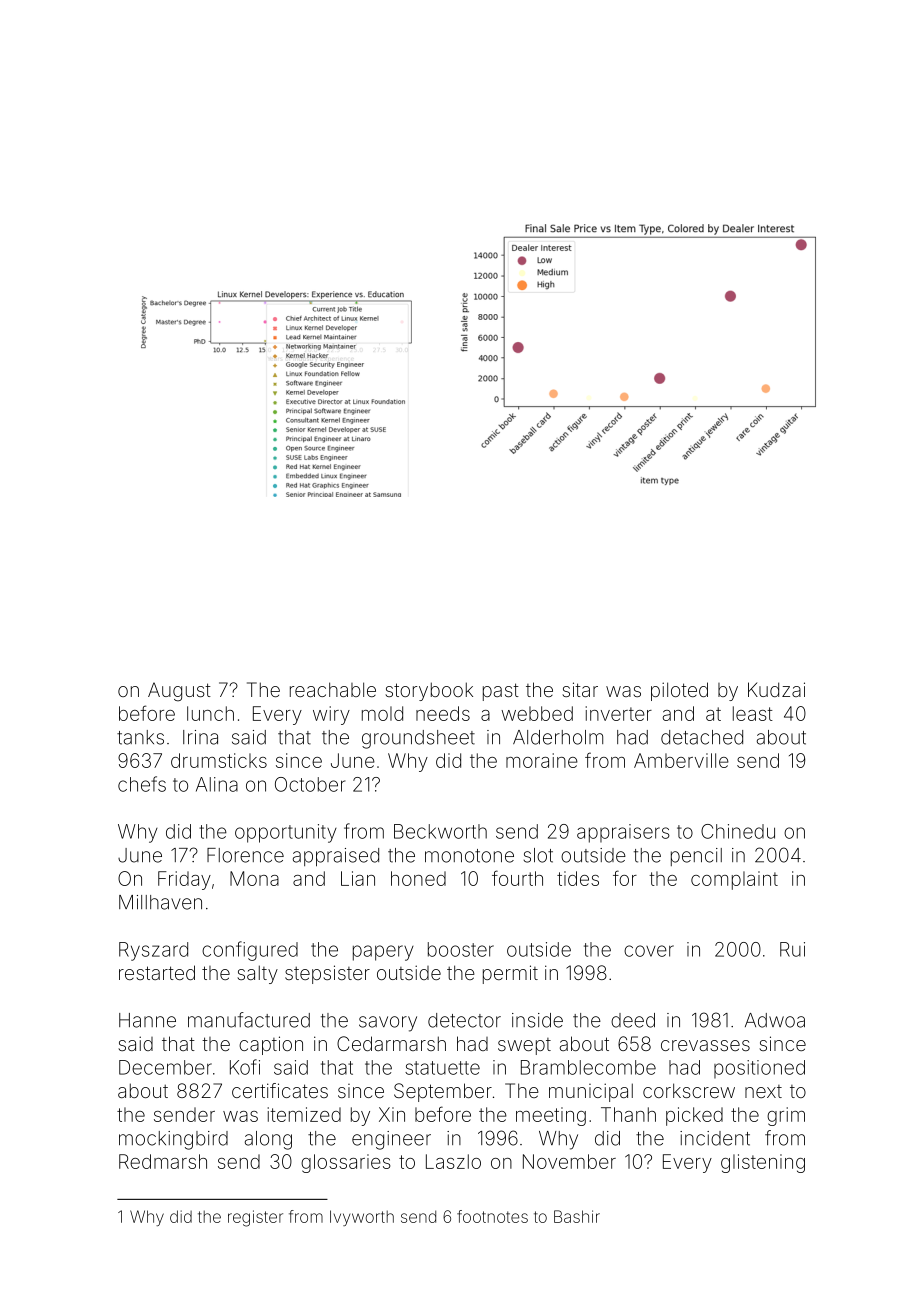 The height and width of the image is (1311, 924). What do you see at coordinates (501, 692) in the image?
I see `past` at bounding box center [501, 692].
